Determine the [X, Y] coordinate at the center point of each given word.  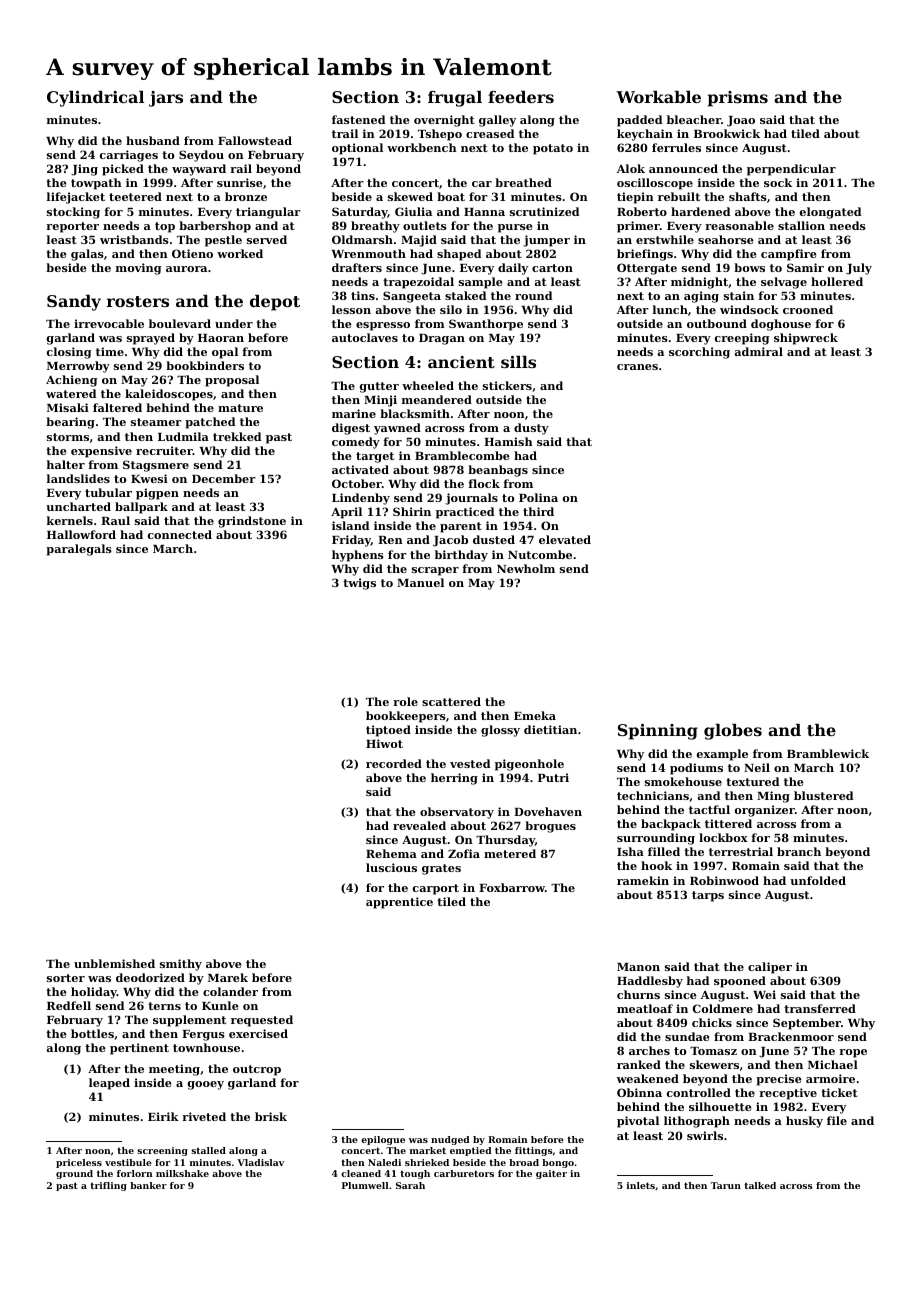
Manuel [420, 582]
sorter [66, 978]
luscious [391, 867]
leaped [109, 1084]
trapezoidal [418, 283]
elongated [830, 213]
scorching [699, 353]
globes [733, 732]
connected [180, 534]
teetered [135, 196]
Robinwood [724, 880]
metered [510, 853]
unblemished [114, 963]
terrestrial [741, 851]
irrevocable [109, 323]
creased [490, 133]
